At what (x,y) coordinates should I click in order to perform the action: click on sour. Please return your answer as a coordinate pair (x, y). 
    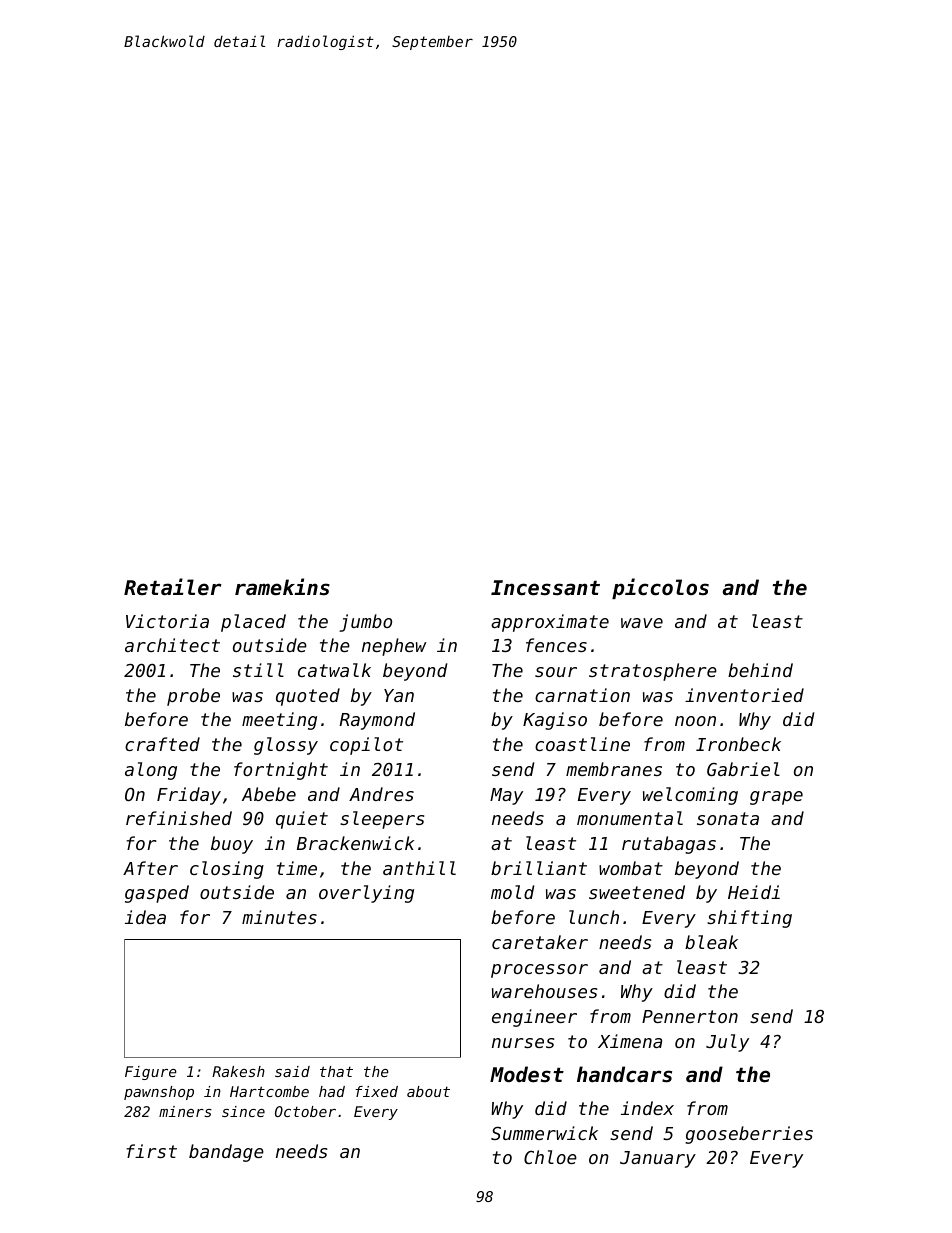
    Looking at the image, I should click on (556, 672).
